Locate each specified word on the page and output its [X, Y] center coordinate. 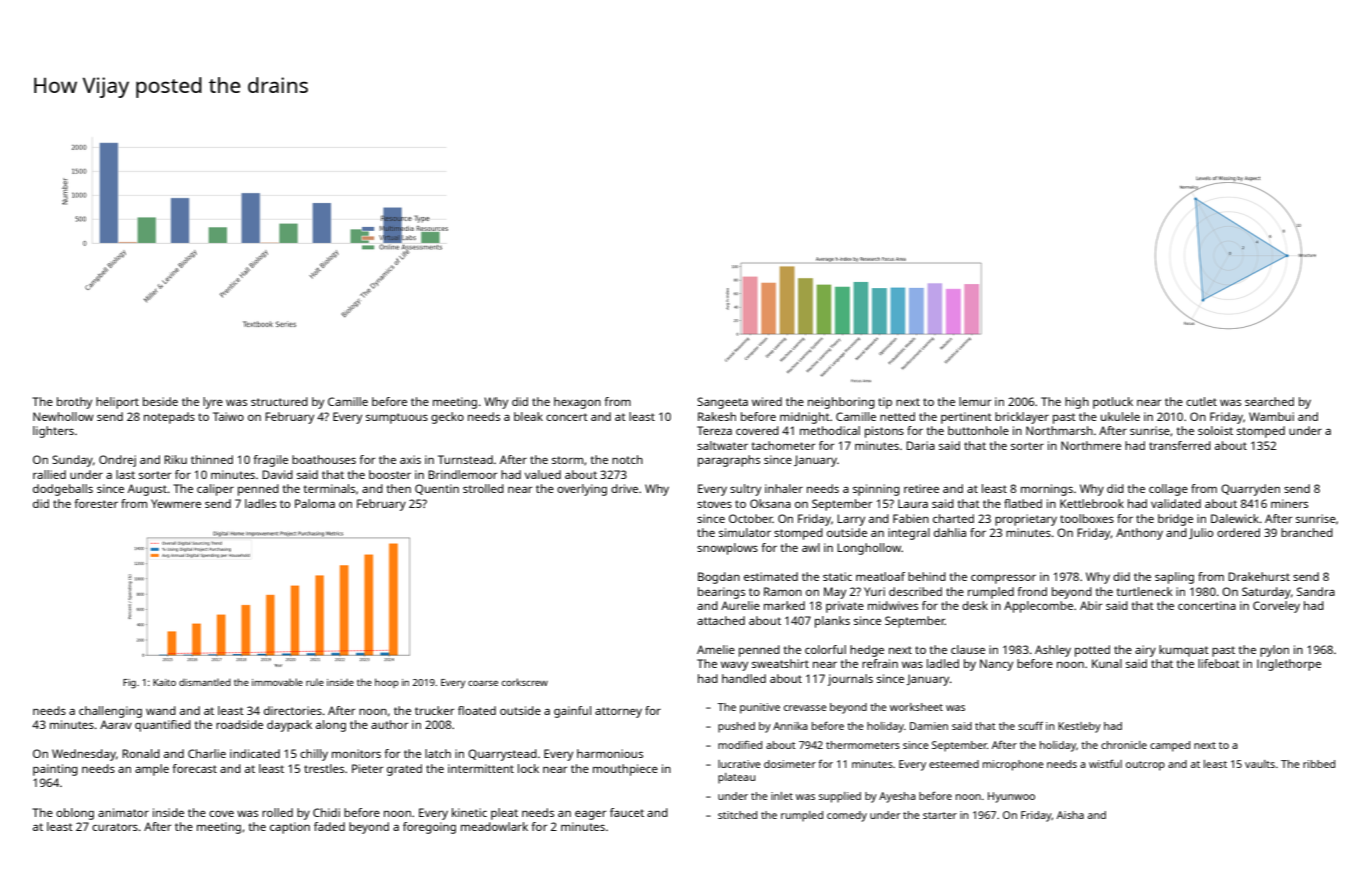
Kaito [164, 682]
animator [123, 812]
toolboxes [1087, 518]
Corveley [1276, 607]
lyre [213, 403]
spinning [876, 490]
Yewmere [176, 503]
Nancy [996, 665]
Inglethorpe [1289, 665]
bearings [721, 593]
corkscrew [525, 682]
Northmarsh [1059, 430]
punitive [760, 708]
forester [96, 503]
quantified [163, 726]
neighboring [841, 403]
